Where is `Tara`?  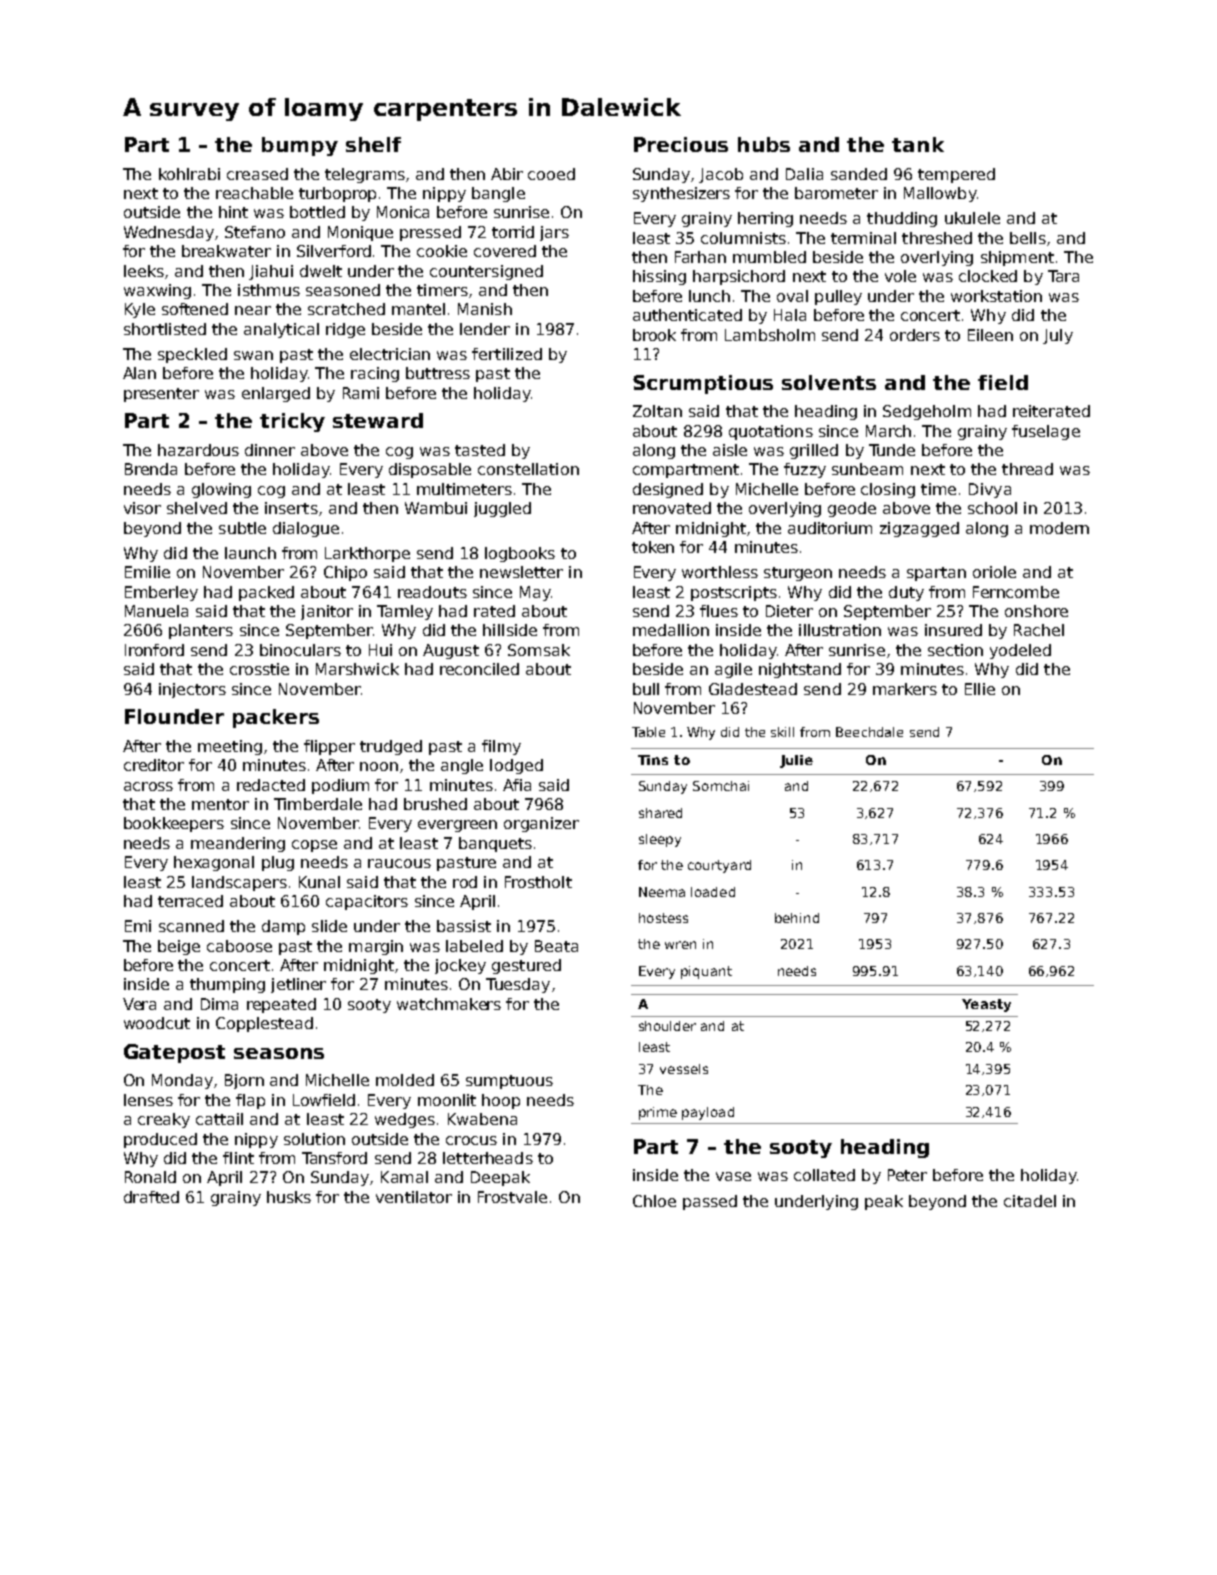
Tara is located at coordinates (1063, 276).
